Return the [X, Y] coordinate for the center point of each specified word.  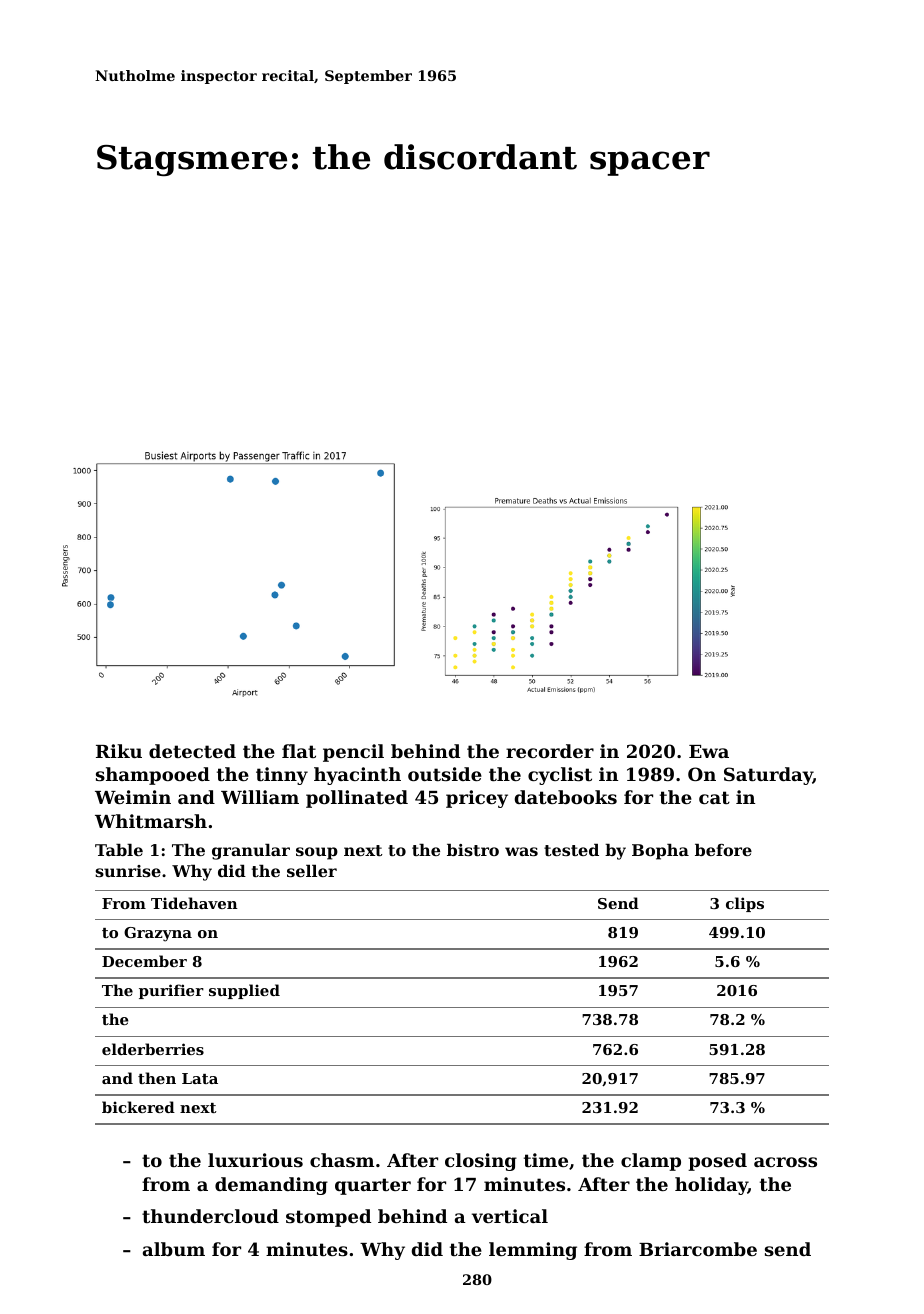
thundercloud [210, 1216]
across [785, 1162]
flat [299, 751]
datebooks [566, 797]
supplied [244, 991]
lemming [533, 1251]
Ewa [709, 751]
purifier [171, 991]
